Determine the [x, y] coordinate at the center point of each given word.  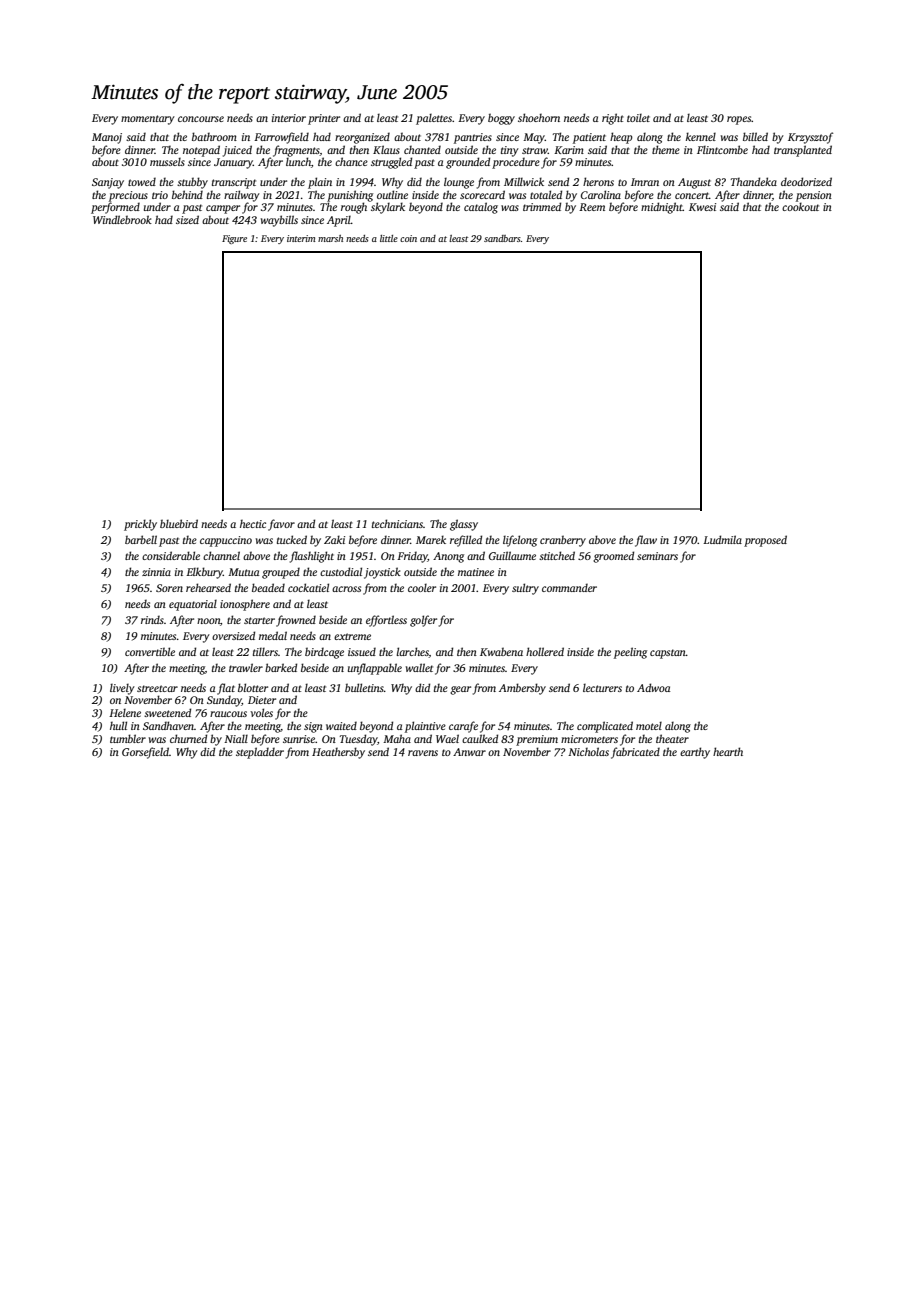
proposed [765, 541]
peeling [630, 653]
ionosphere [245, 605]
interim [301, 238]
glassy [464, 525]
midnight [662, 208]
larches [412, 652]
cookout [800, 206]
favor [281, 525]
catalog [481, 208]
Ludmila [722, 539]
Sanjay [108, 183]
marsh [330, 238]
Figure [234, 239]
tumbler [128, 738]
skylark [388, 208]
